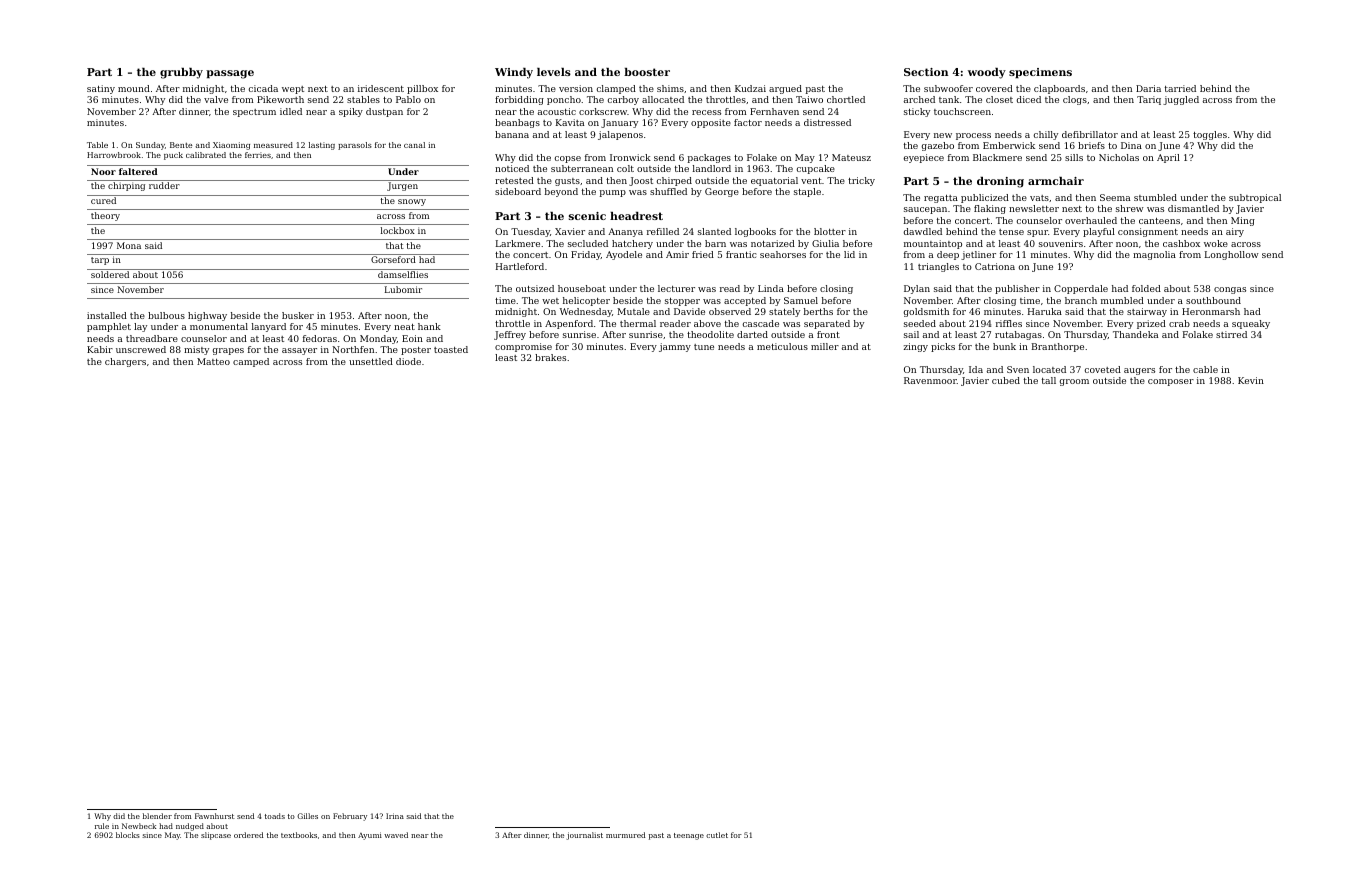 This screenshot has width=1372, height=887. I want to click on toggles, so click(1210, 135).
